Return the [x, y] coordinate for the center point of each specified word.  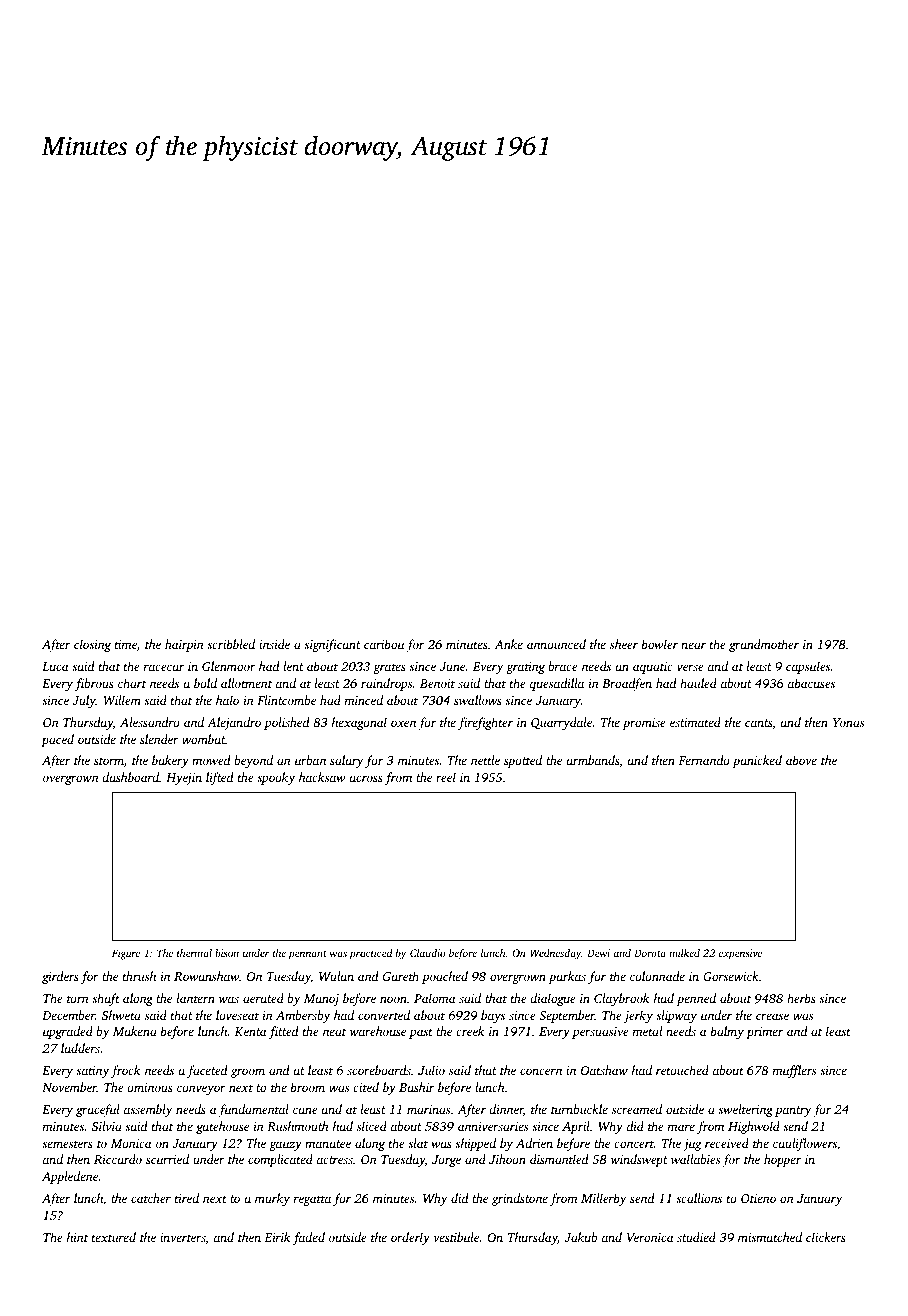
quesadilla [557, 684]
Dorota [650, 953]
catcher [151, 1198]
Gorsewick [731, 976]
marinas [428, 1109]
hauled [698, 683]
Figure [126, 954]
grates [389, 668]
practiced [370, 954]
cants [758, 723]
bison [227, 953]
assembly [148, 1110]
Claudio [427, 953]
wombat [203, 739]
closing [92, 645]
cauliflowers [805, 1144]
